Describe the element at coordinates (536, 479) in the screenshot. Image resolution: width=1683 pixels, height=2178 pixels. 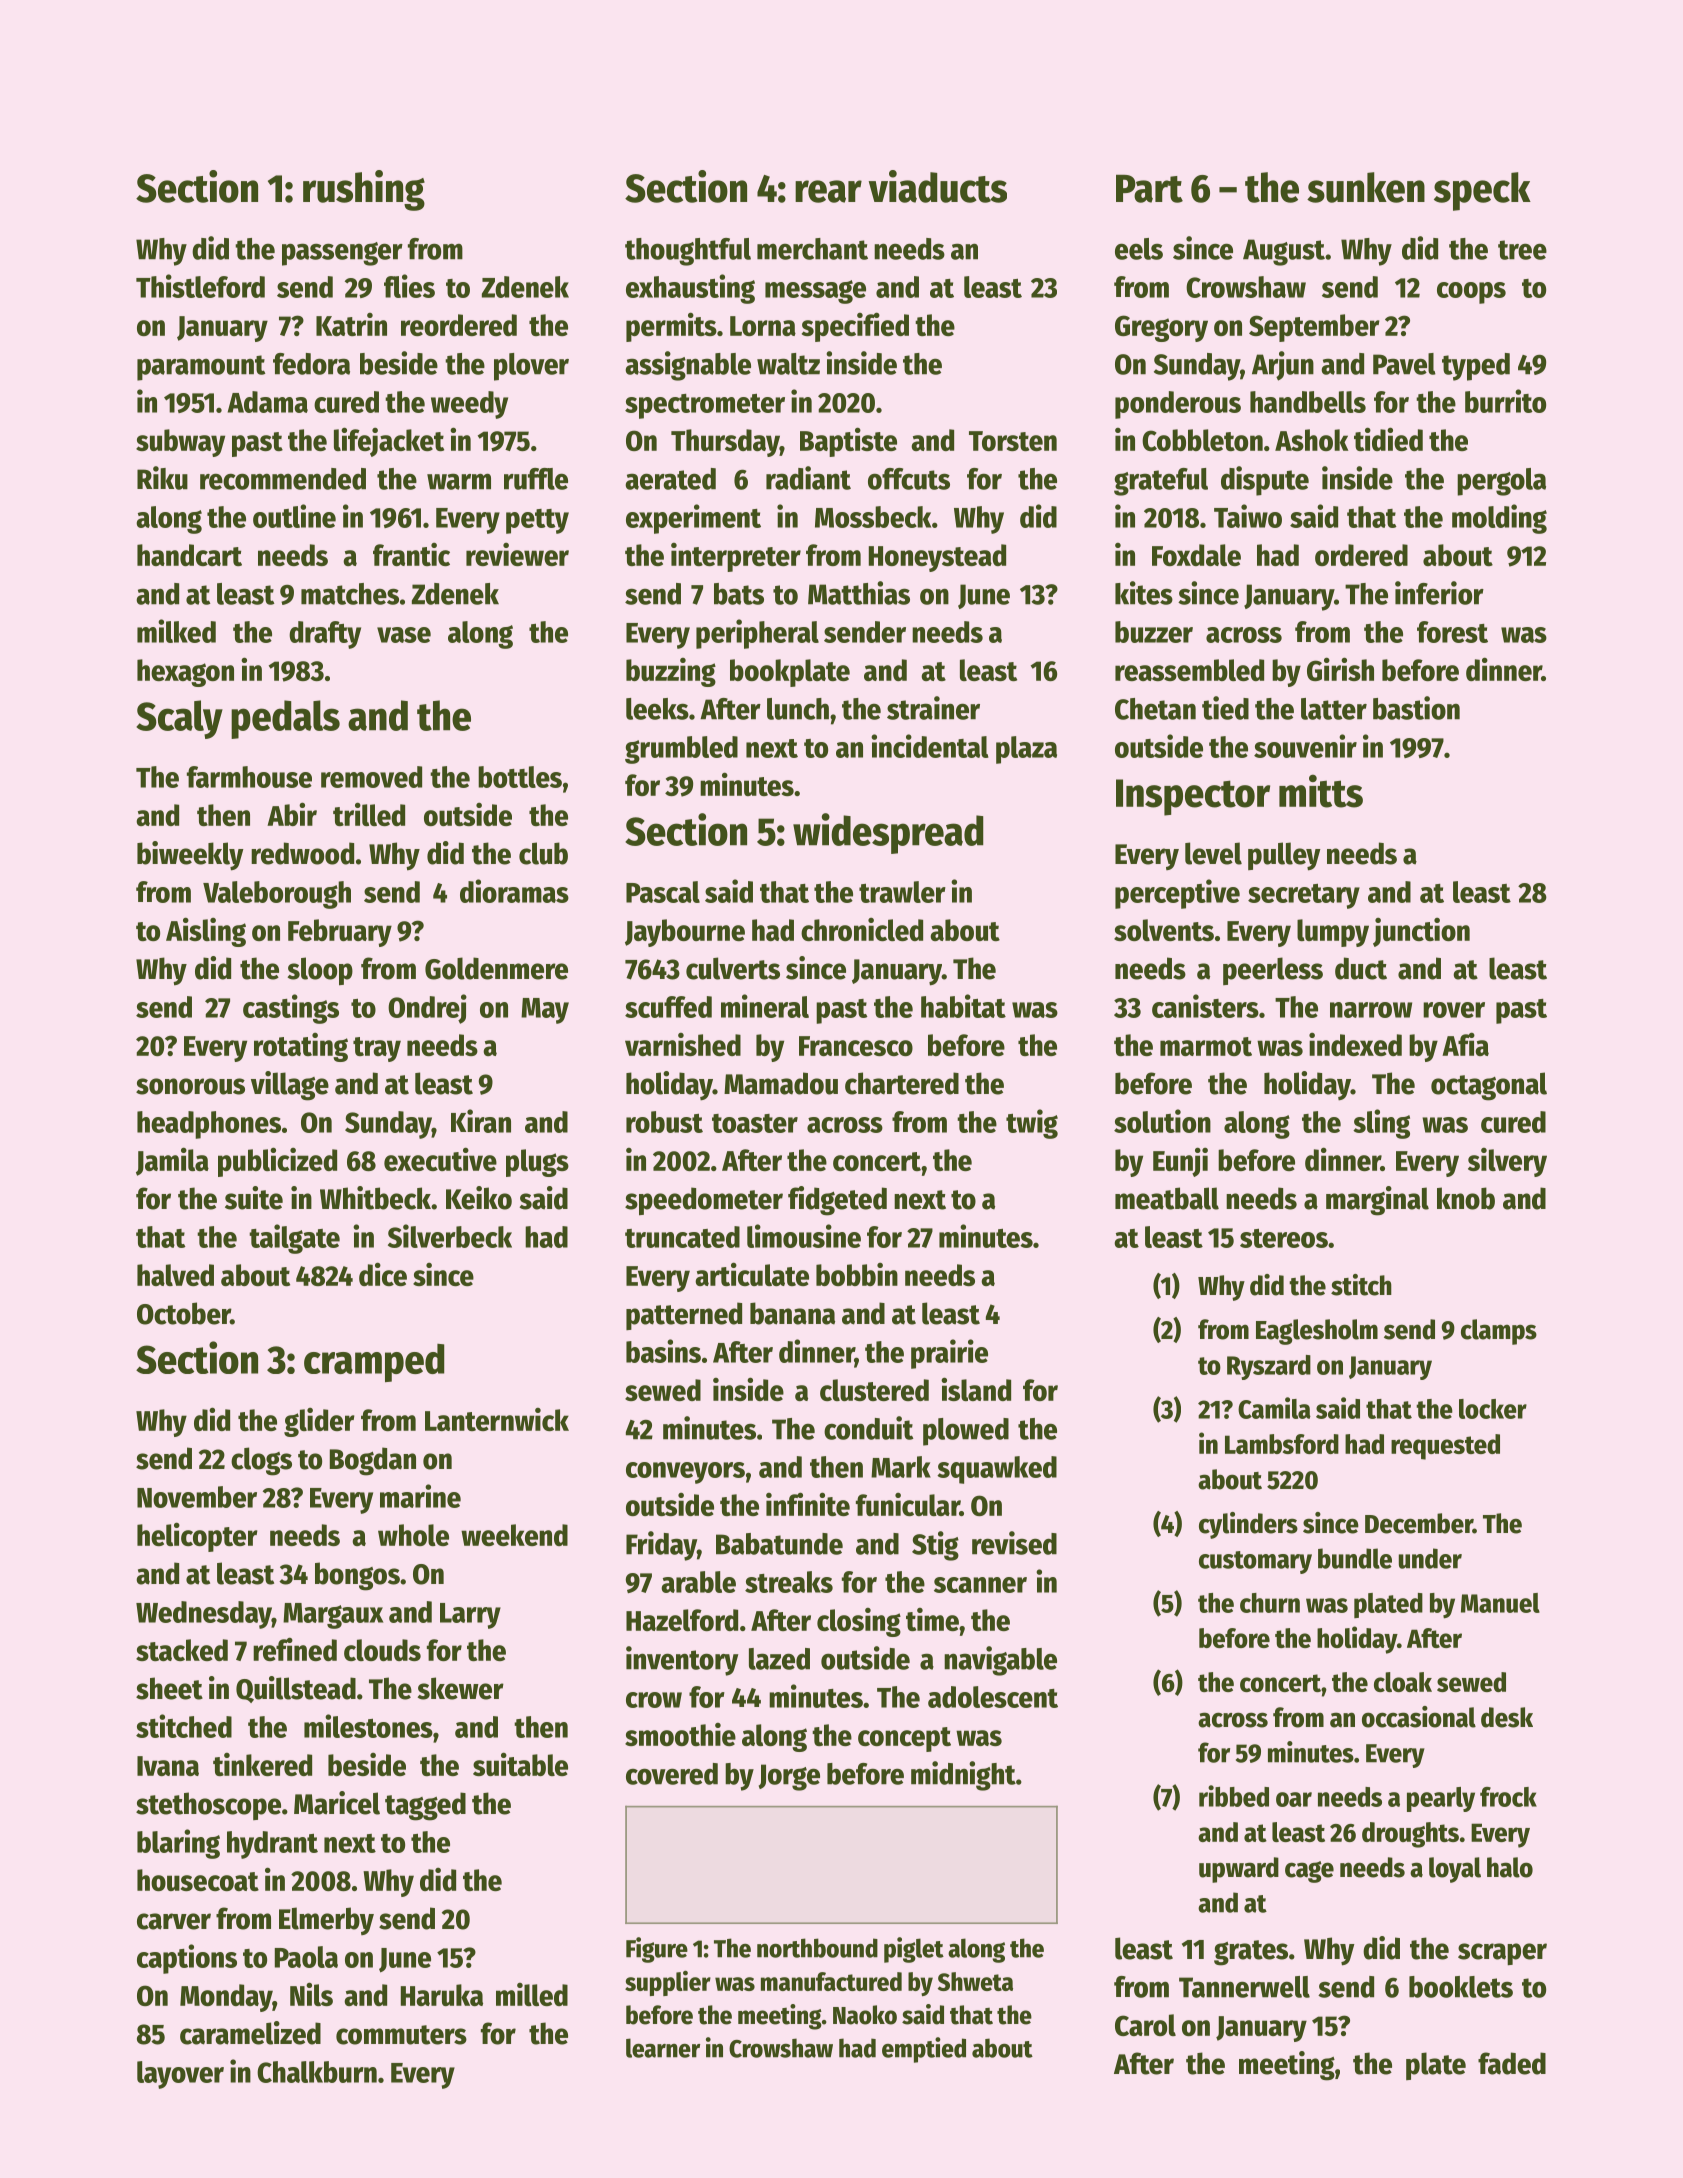
I see `ruffle` at that location.
